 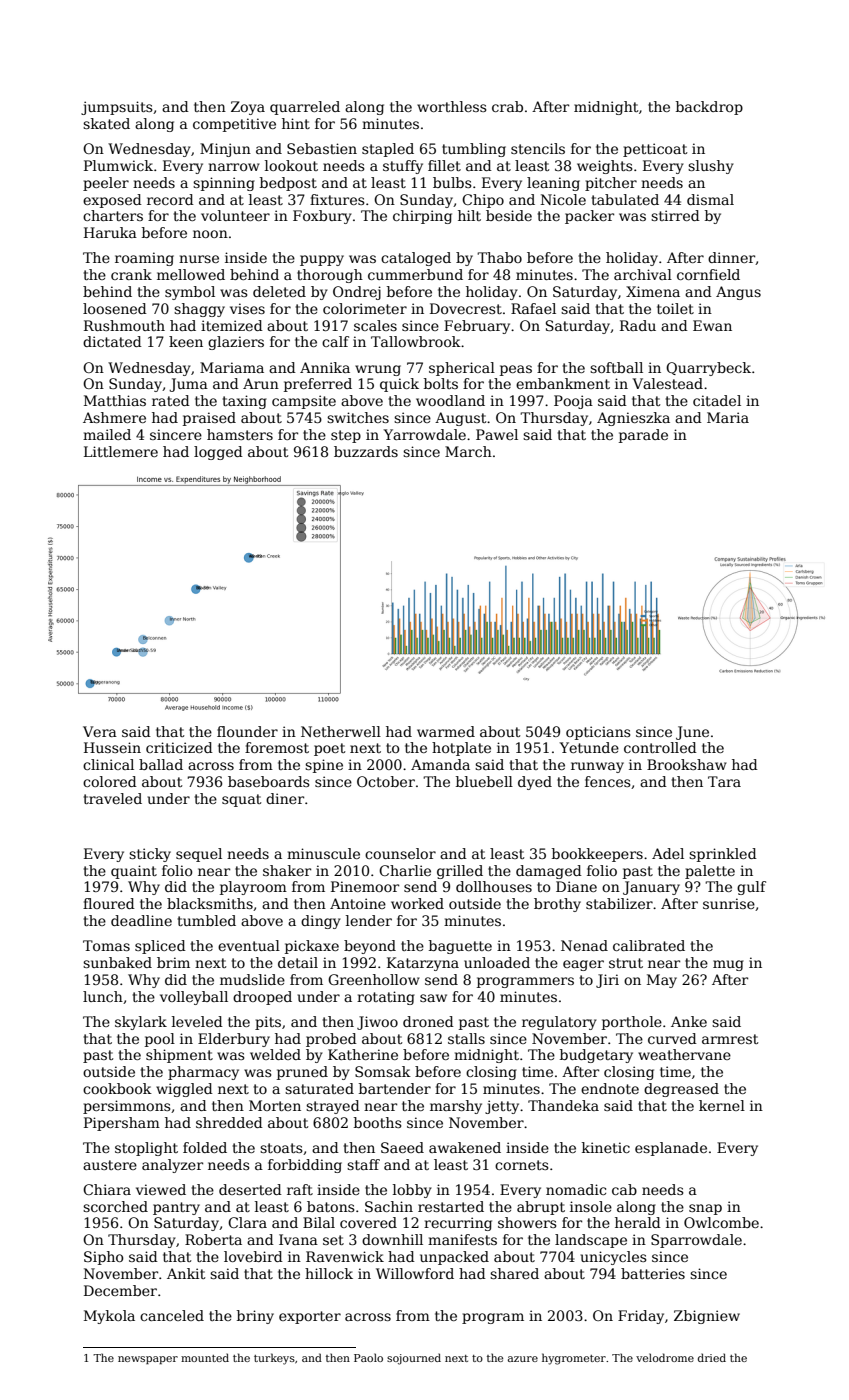 What do you see at coordinates (115, 308) in the document?
I see `loosened` at bounding box center [115, 308].
